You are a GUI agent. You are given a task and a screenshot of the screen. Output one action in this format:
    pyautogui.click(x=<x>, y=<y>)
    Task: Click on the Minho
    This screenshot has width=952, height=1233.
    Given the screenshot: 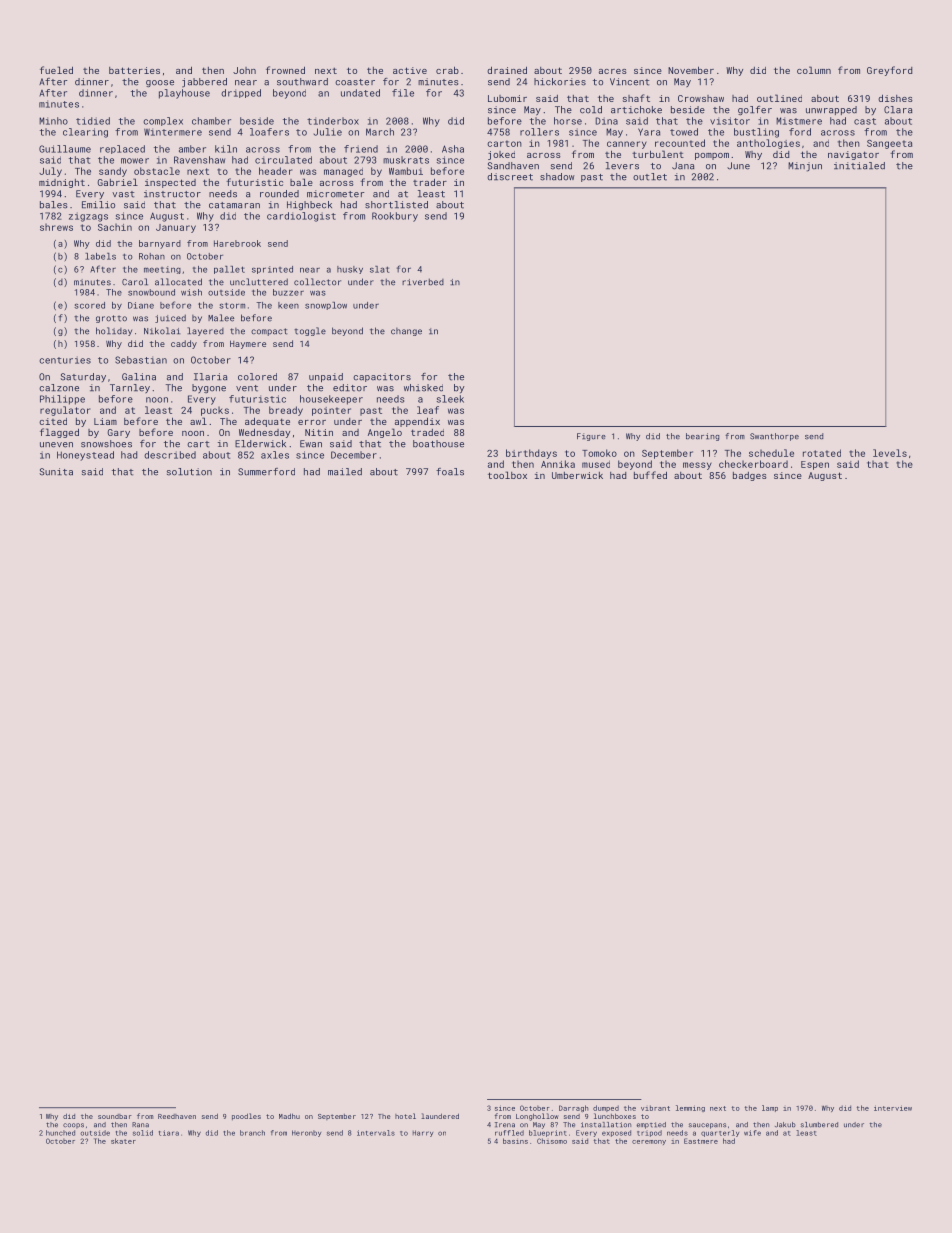 What is the action you would take?
    pyautogui.click(x=53, y=121)
